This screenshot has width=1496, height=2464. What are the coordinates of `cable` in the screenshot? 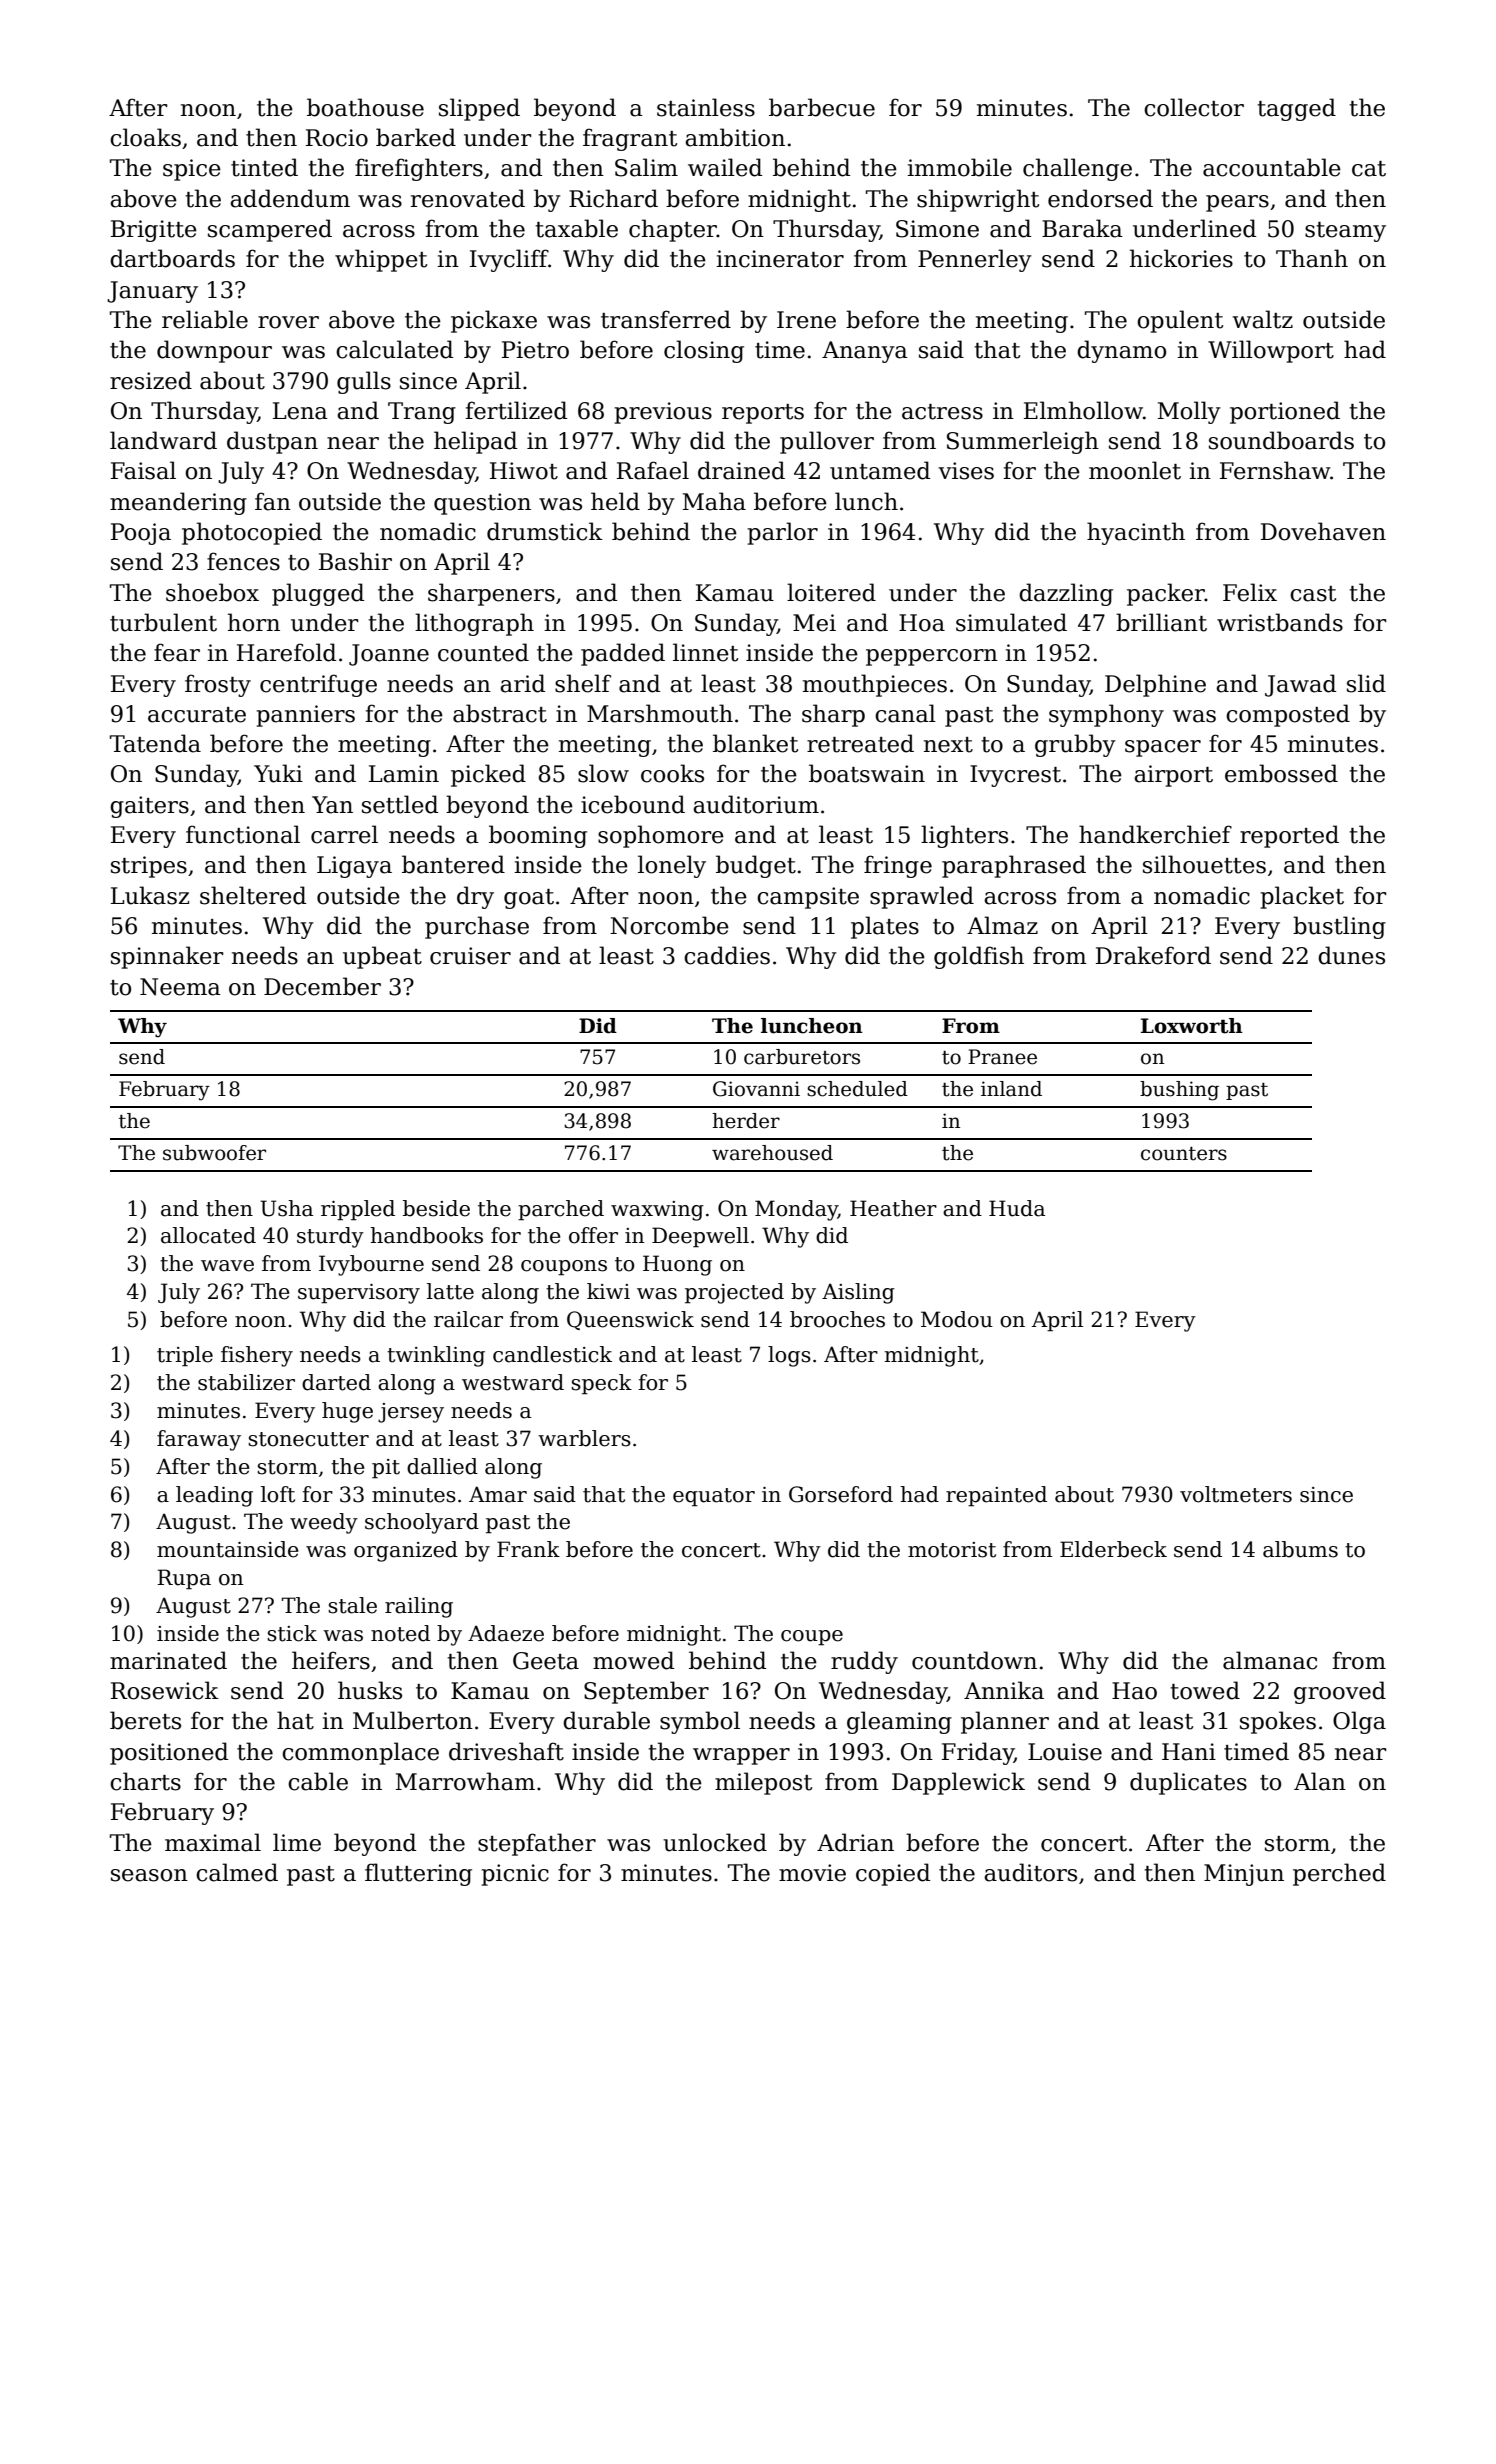 It's located at (318, 1781).
